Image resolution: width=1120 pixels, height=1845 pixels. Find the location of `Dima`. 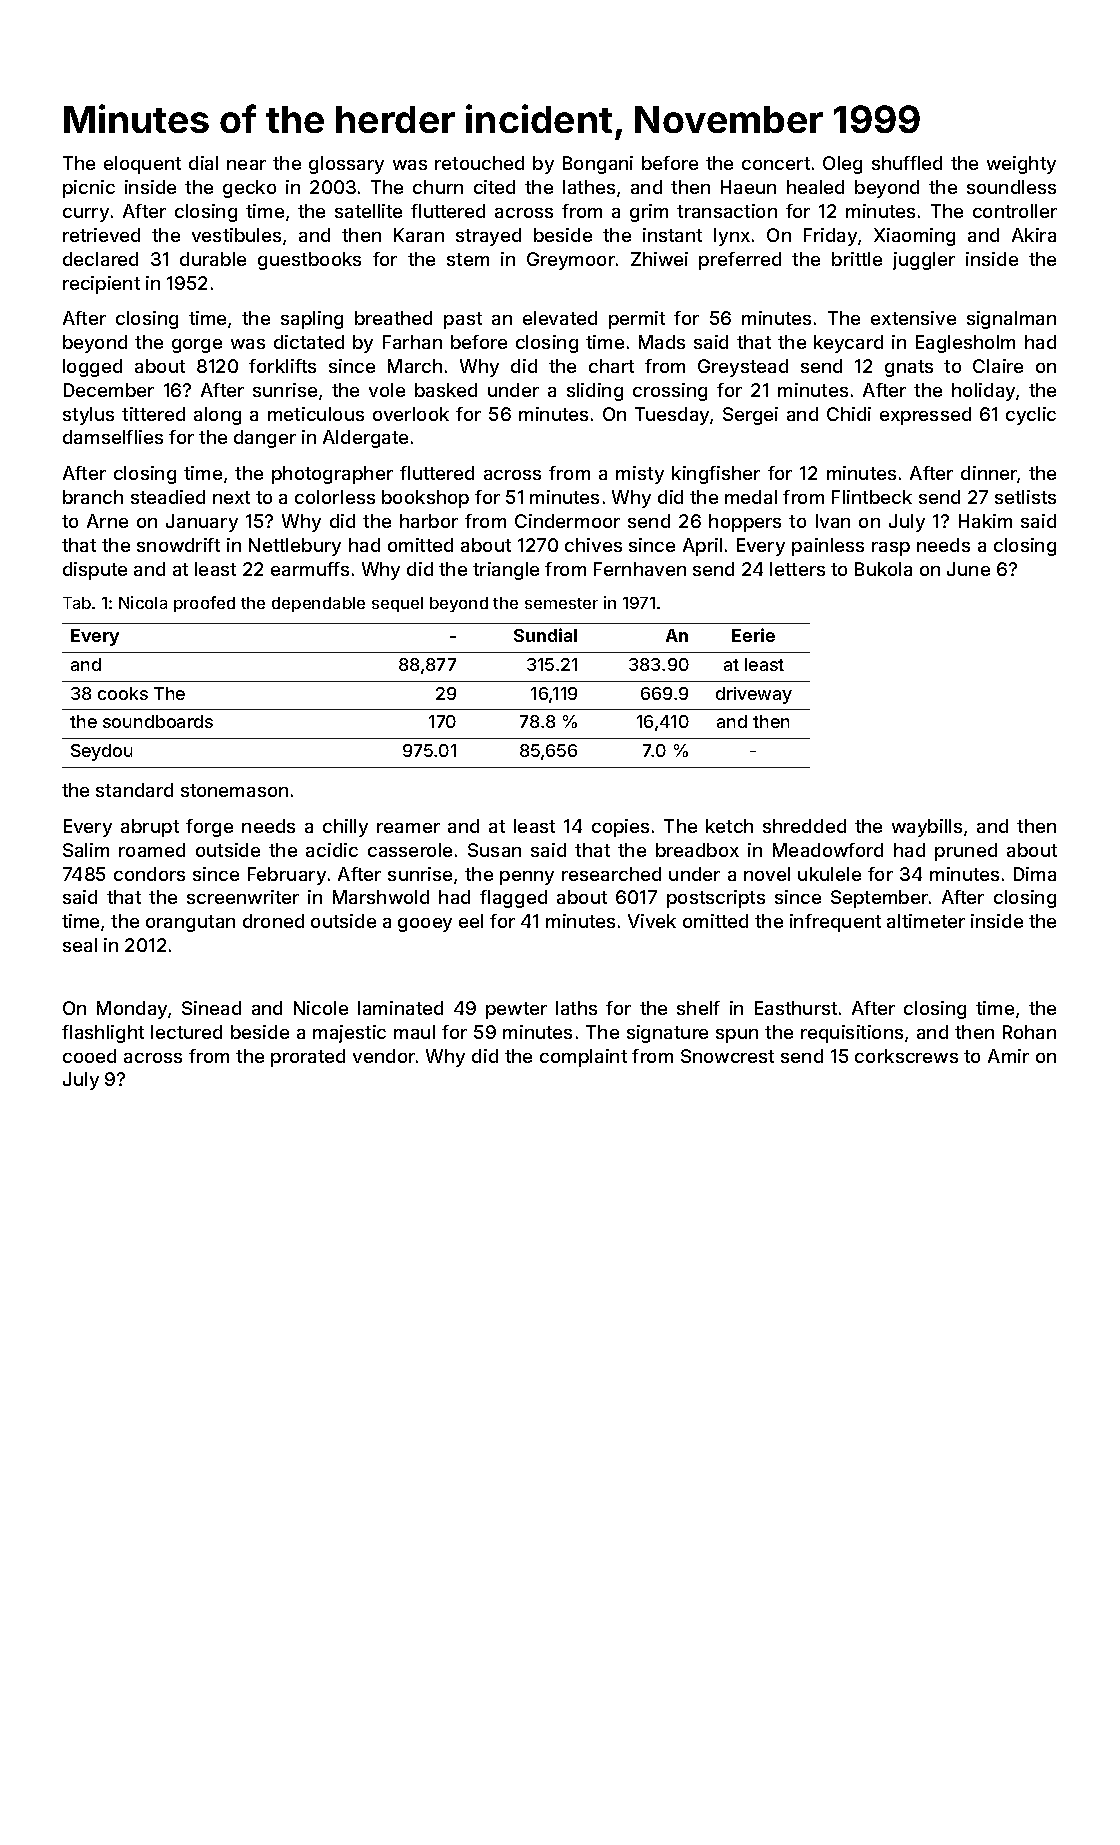

Dima is located at coordinates (1035, 874).
